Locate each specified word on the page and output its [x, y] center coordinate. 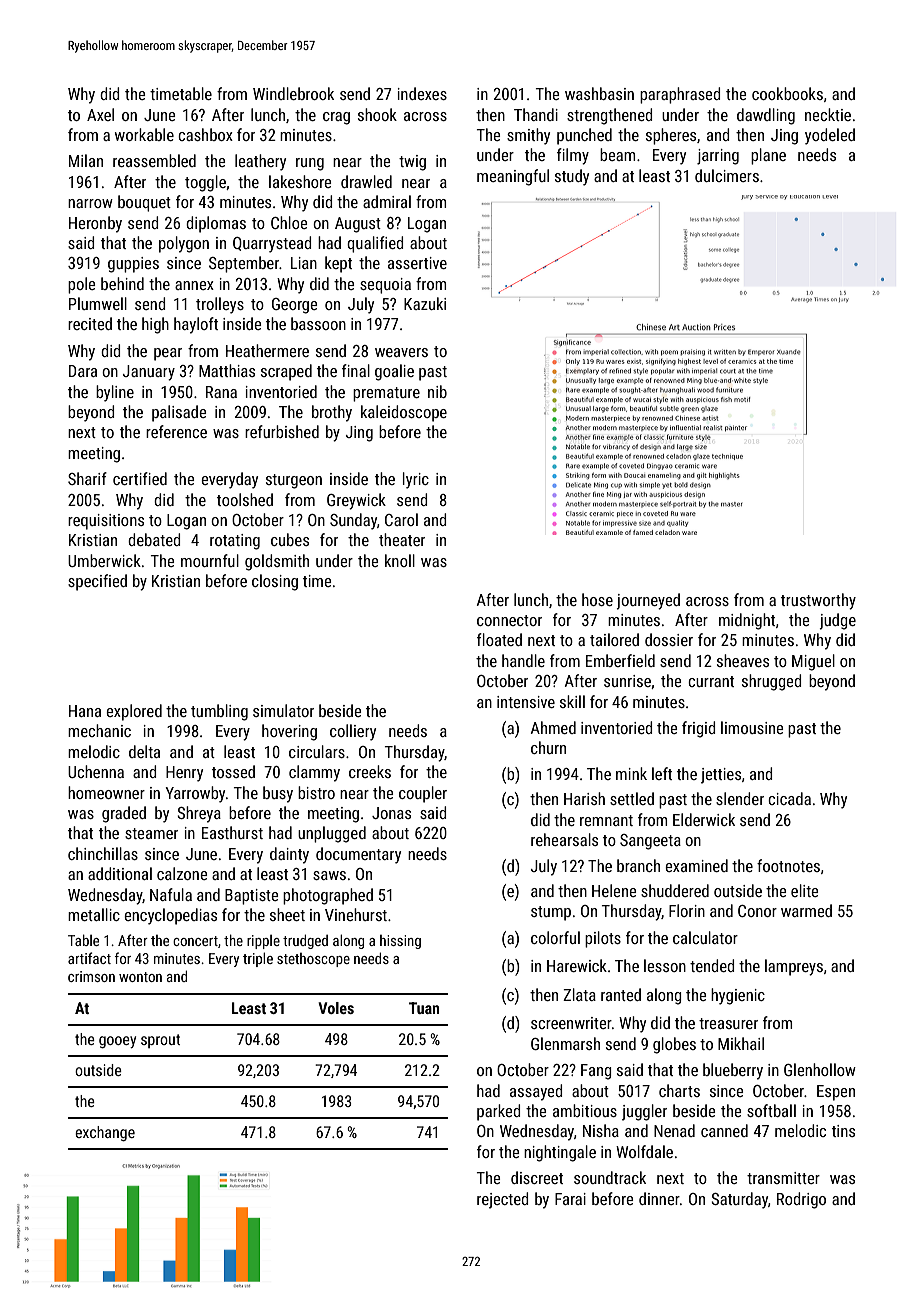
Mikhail [741, 1043]
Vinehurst [356, 914]
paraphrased [680, 95]
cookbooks [787, 93]
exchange [105, 1133]
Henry [184, 774]
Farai [570, 1199]
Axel [100, 114]
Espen [836, 1093]
